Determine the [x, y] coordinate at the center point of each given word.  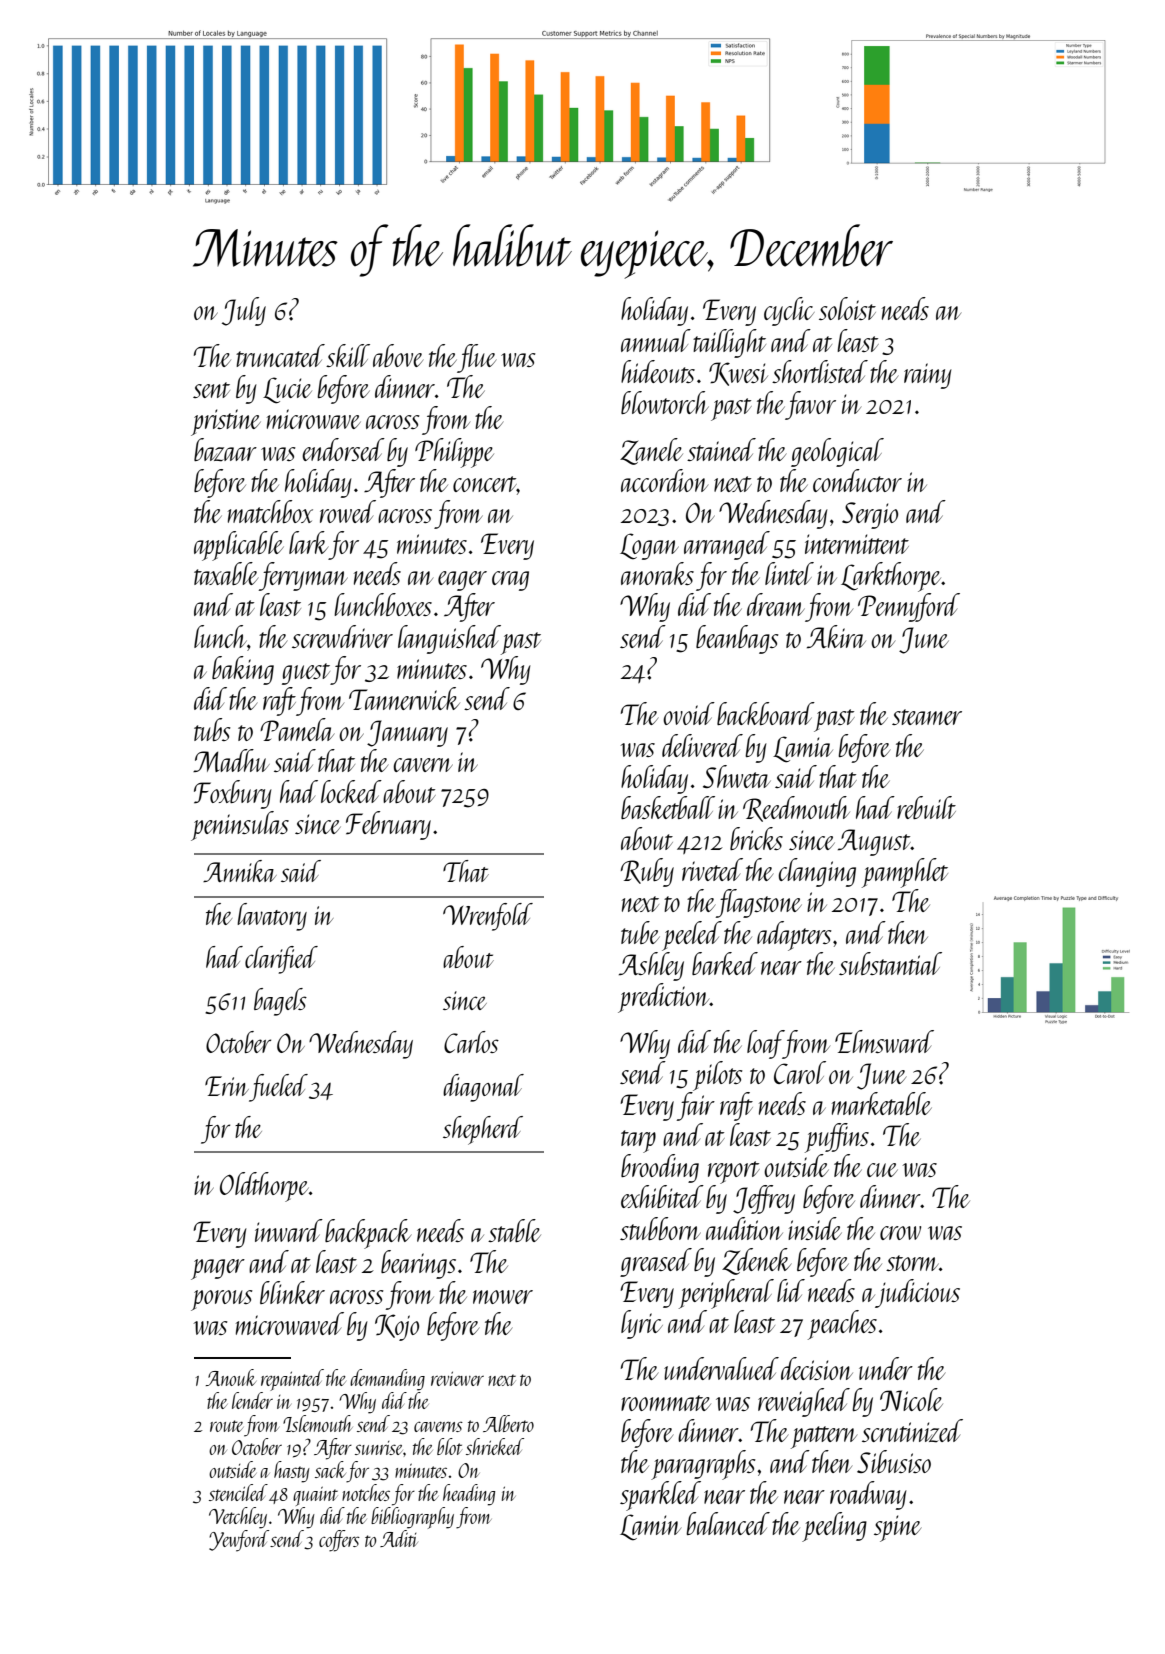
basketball [668, 807]
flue [477, 358]
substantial [890, 963]
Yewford [239, 1541]
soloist [847, 308]
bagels [280, 1002]
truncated [280, 355]
